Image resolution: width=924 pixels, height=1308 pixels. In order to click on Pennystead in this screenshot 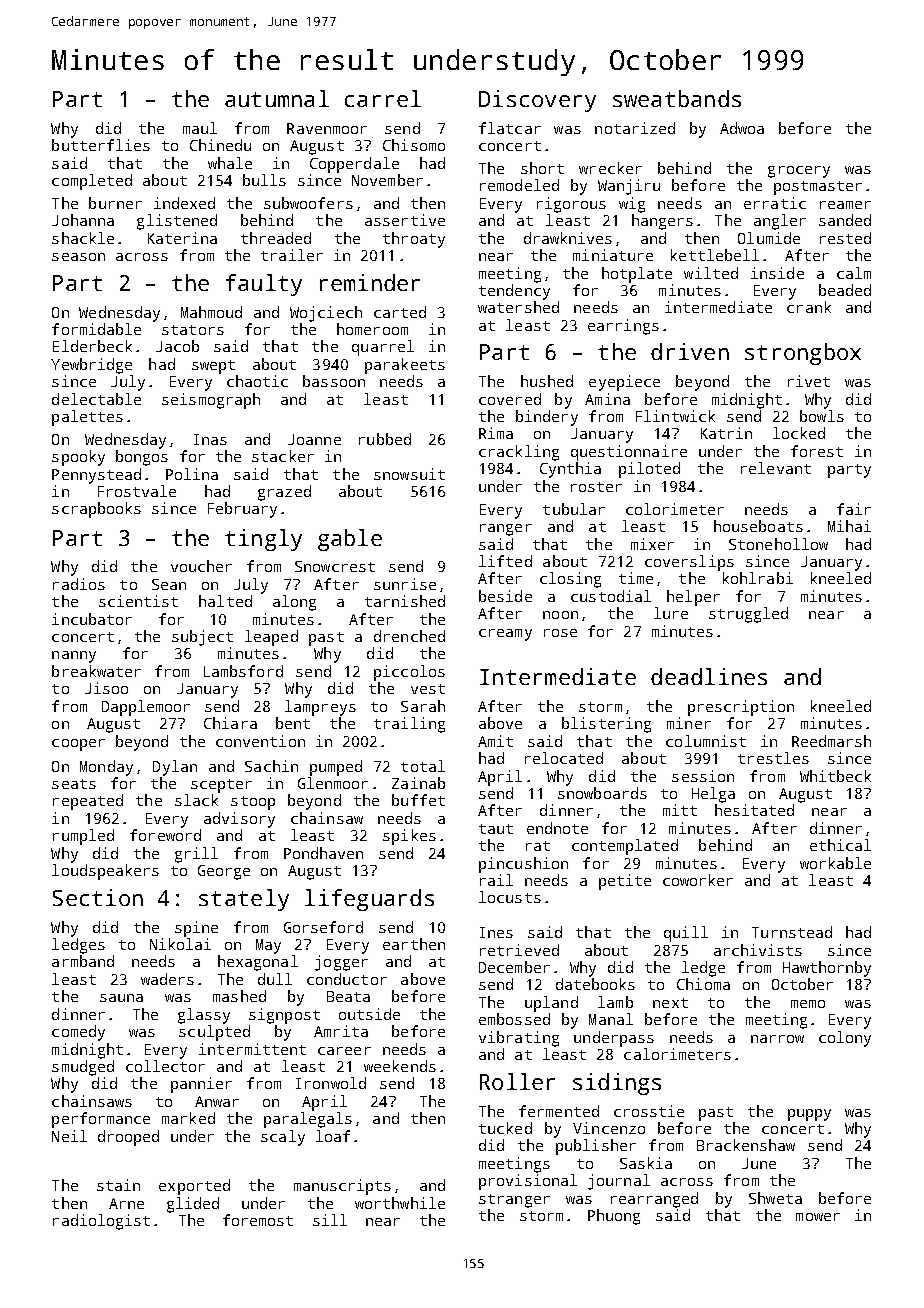, I will do `click(96, 476)`.
